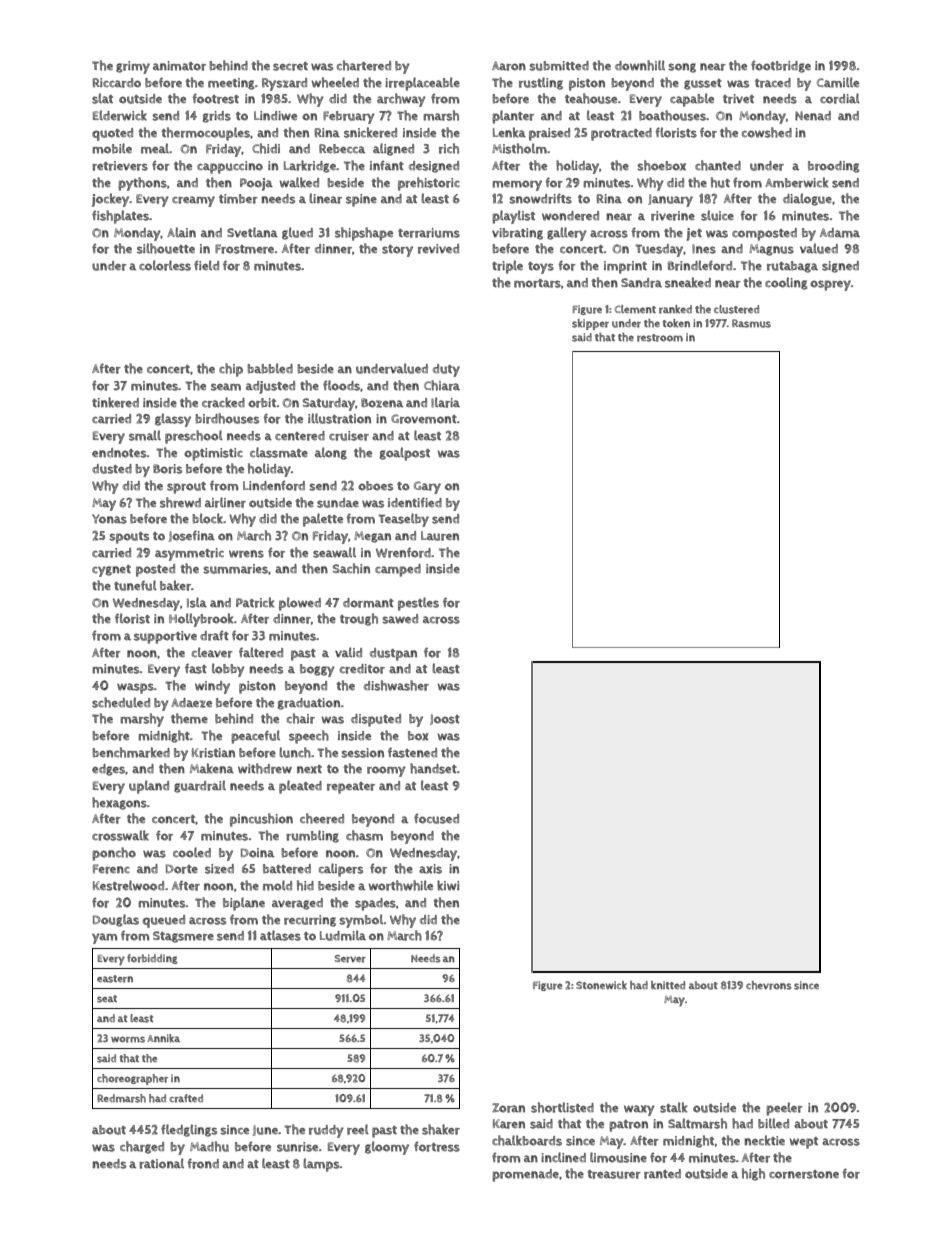  I want to click on song, so click(682, 68).
